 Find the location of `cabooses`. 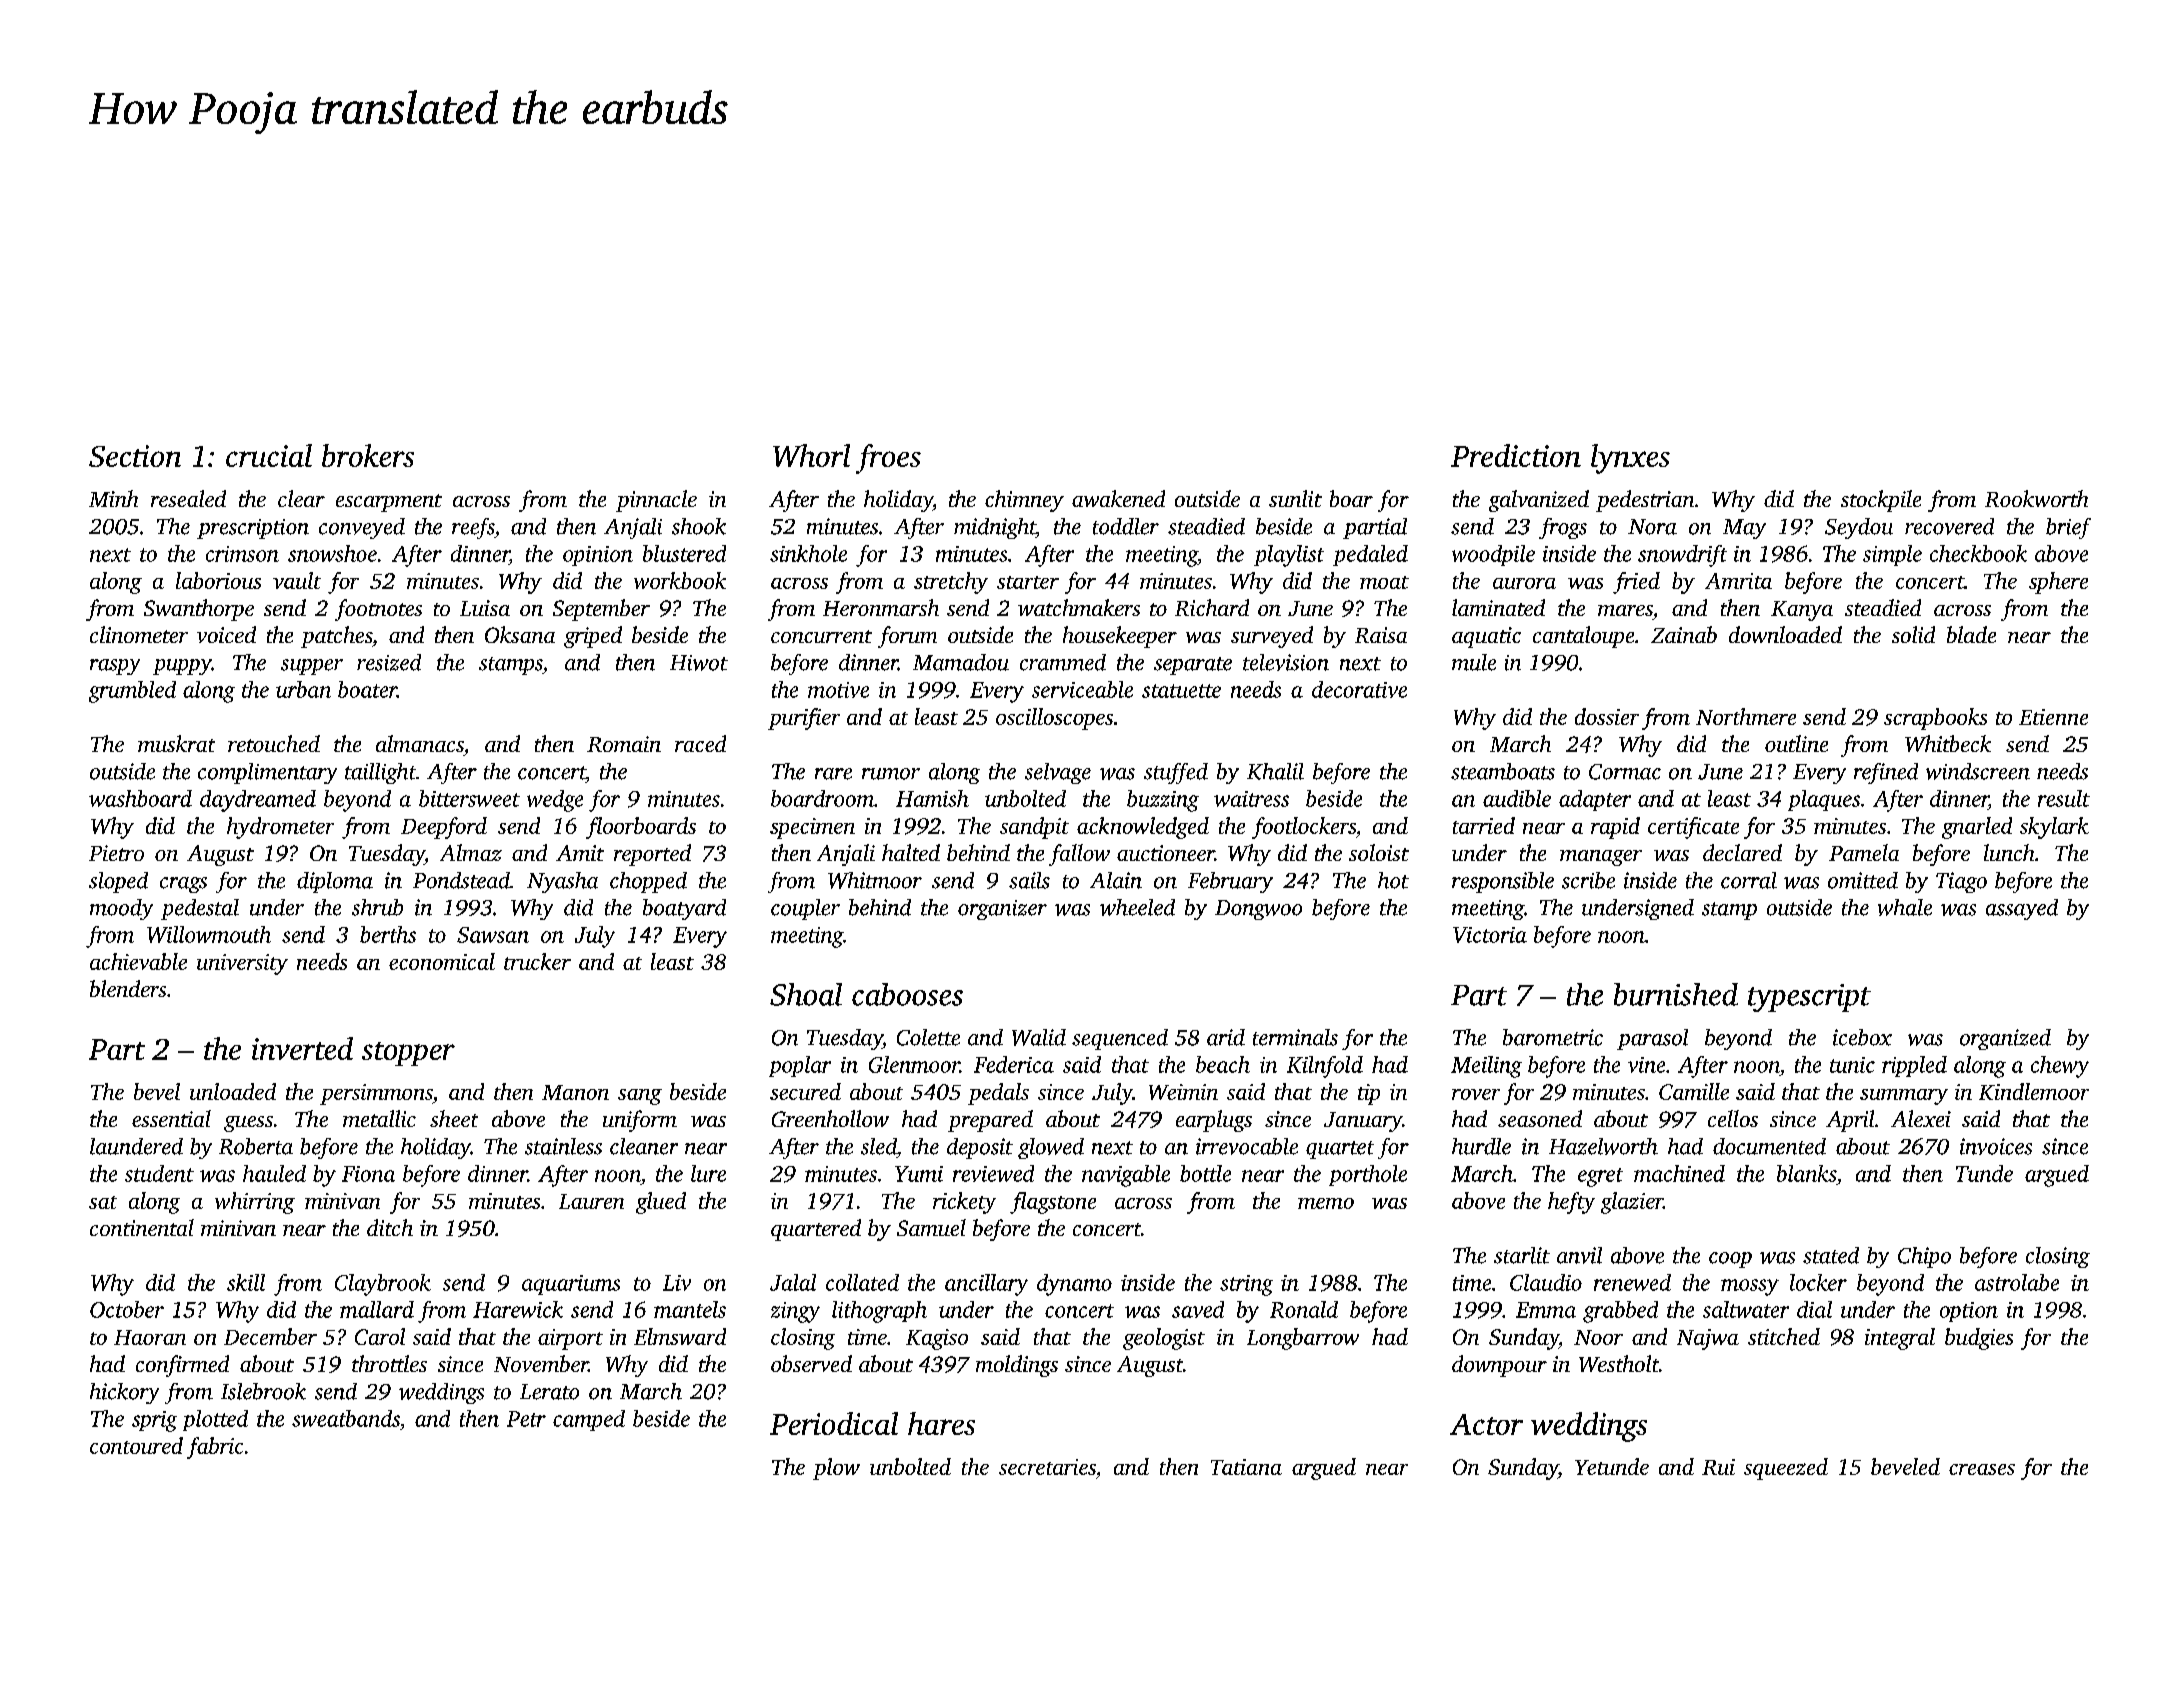

cabooses is located at coordinates (907, 994).
